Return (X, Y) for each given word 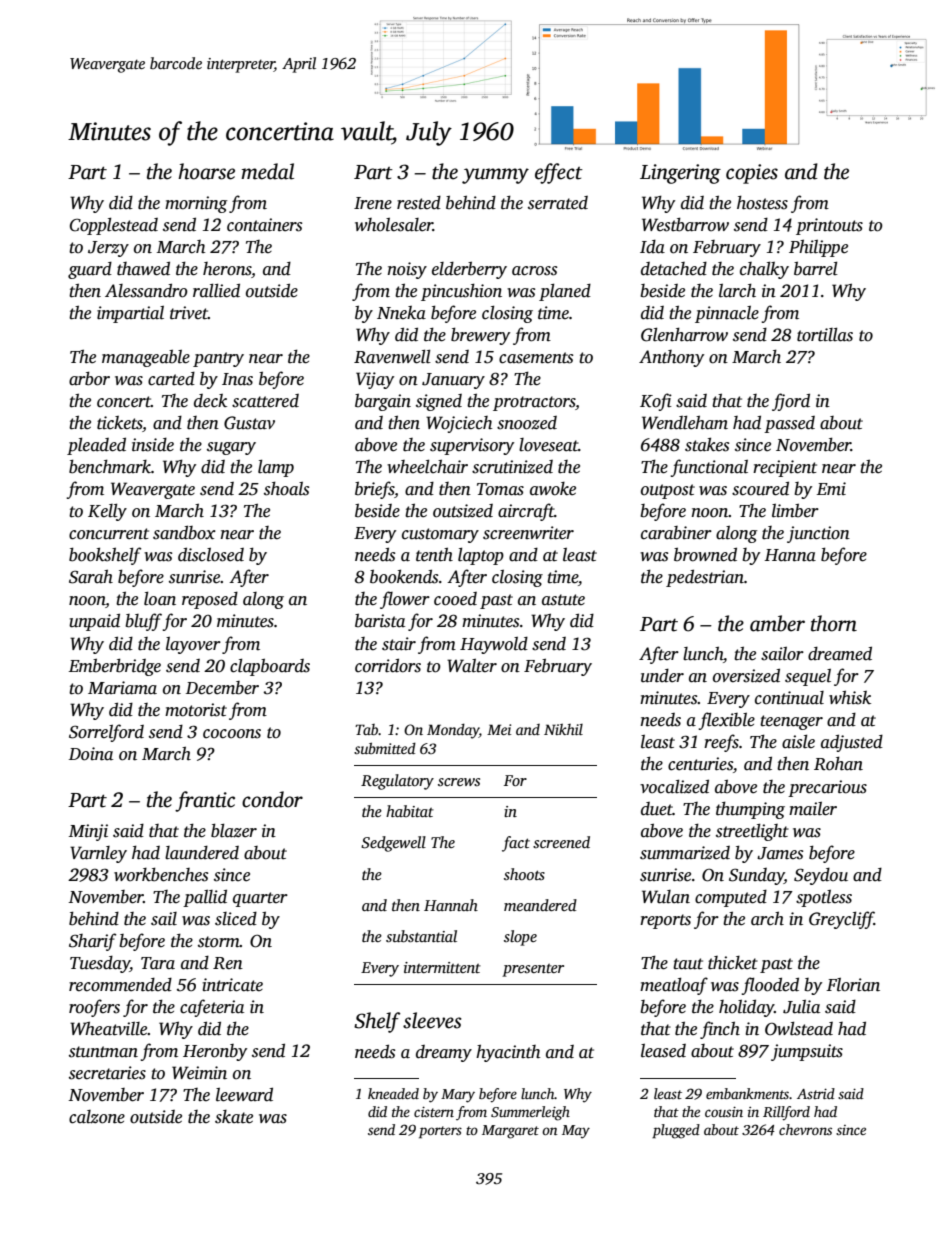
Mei (499, 729)
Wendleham (685, 422)
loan (160, 598)
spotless (824, 898)
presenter (533, 970)
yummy (495, 176)
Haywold (494, 645)
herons (227, 269)
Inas (237, 379)
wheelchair (427, 466)
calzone (97, 1117)
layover (193, 645)
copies (752, 174)
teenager (791, 722)
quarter (260, 899)
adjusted (852, 743)
